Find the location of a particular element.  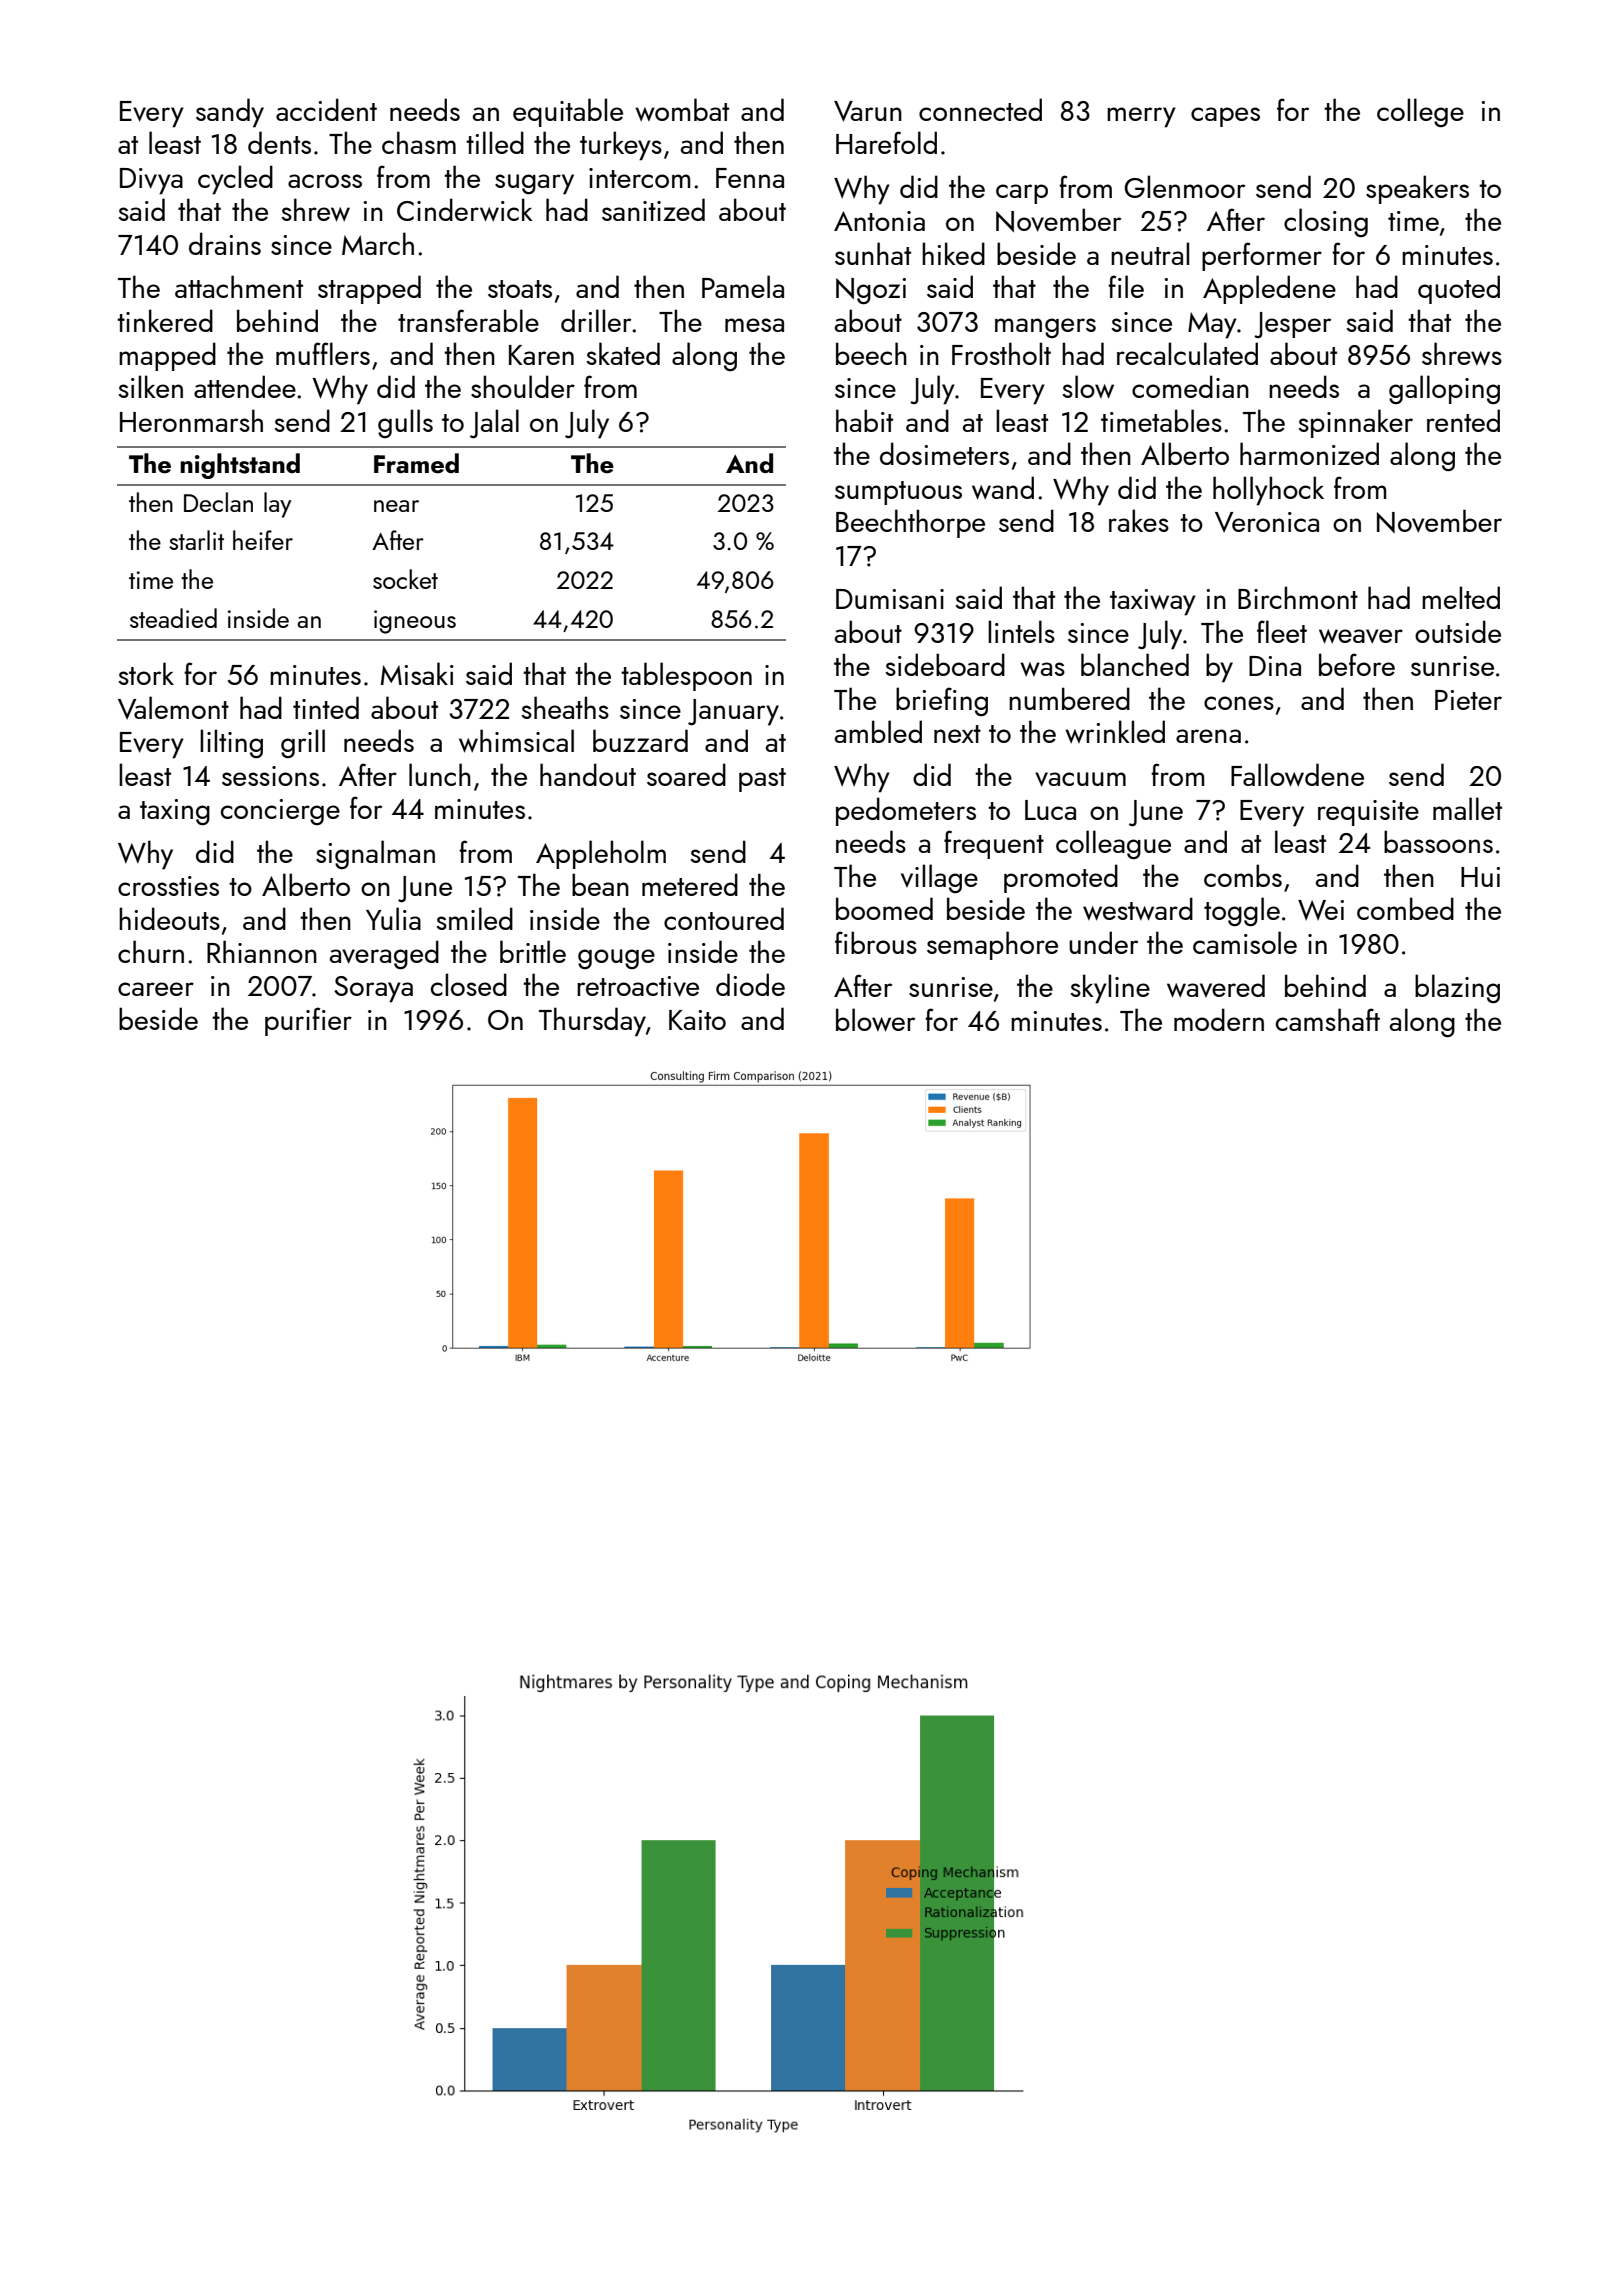

connected is located at coordinates (980, 109).
